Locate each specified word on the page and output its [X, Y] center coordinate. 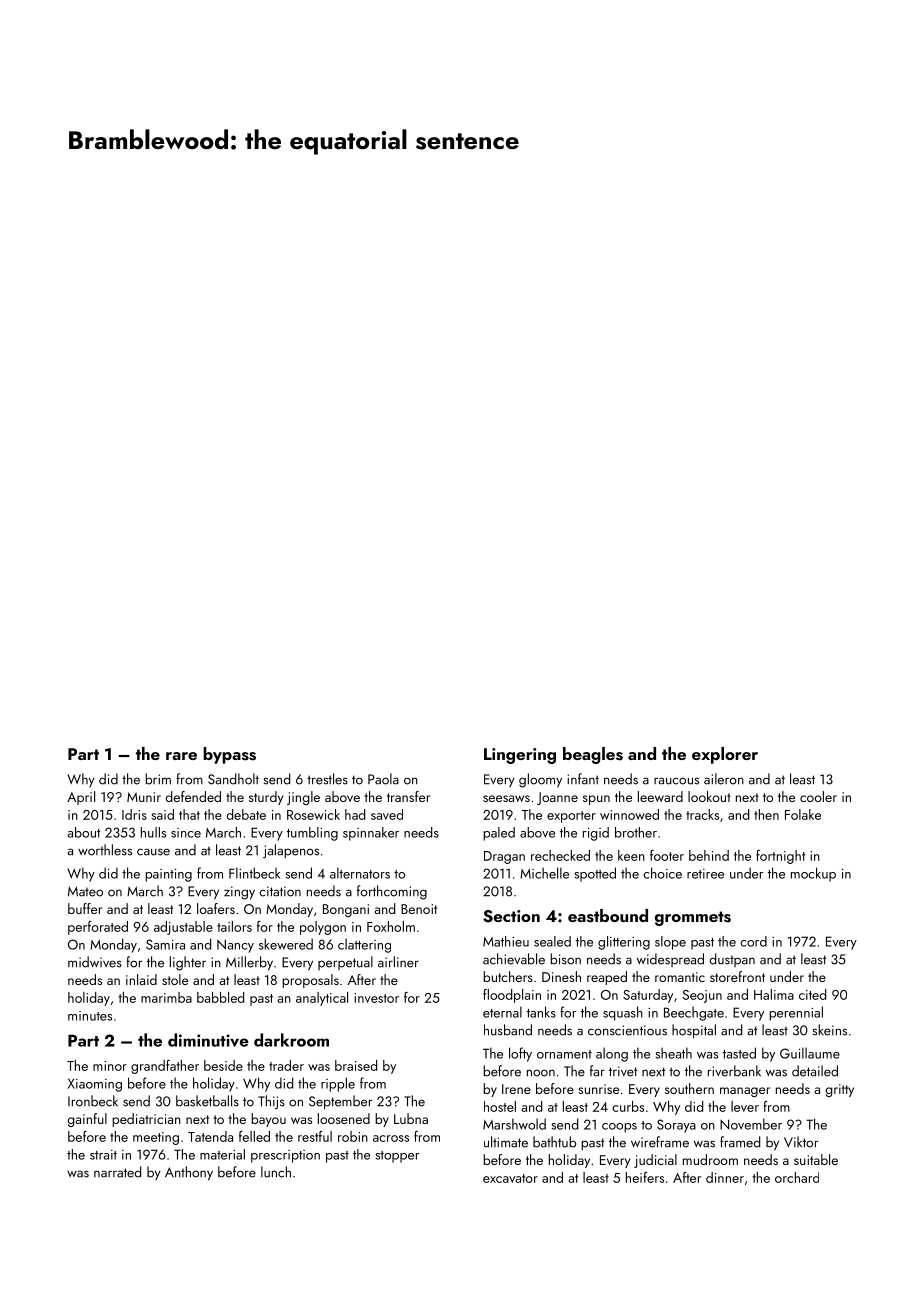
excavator [510, 1178]
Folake [803, 814]
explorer [725, 755]
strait [103, 1155]
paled [499, 834]
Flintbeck [254, 873]
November [751, 1124]
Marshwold [514, 1124]
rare [181, 756]
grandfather [165, 1067]
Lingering [520, 756]
